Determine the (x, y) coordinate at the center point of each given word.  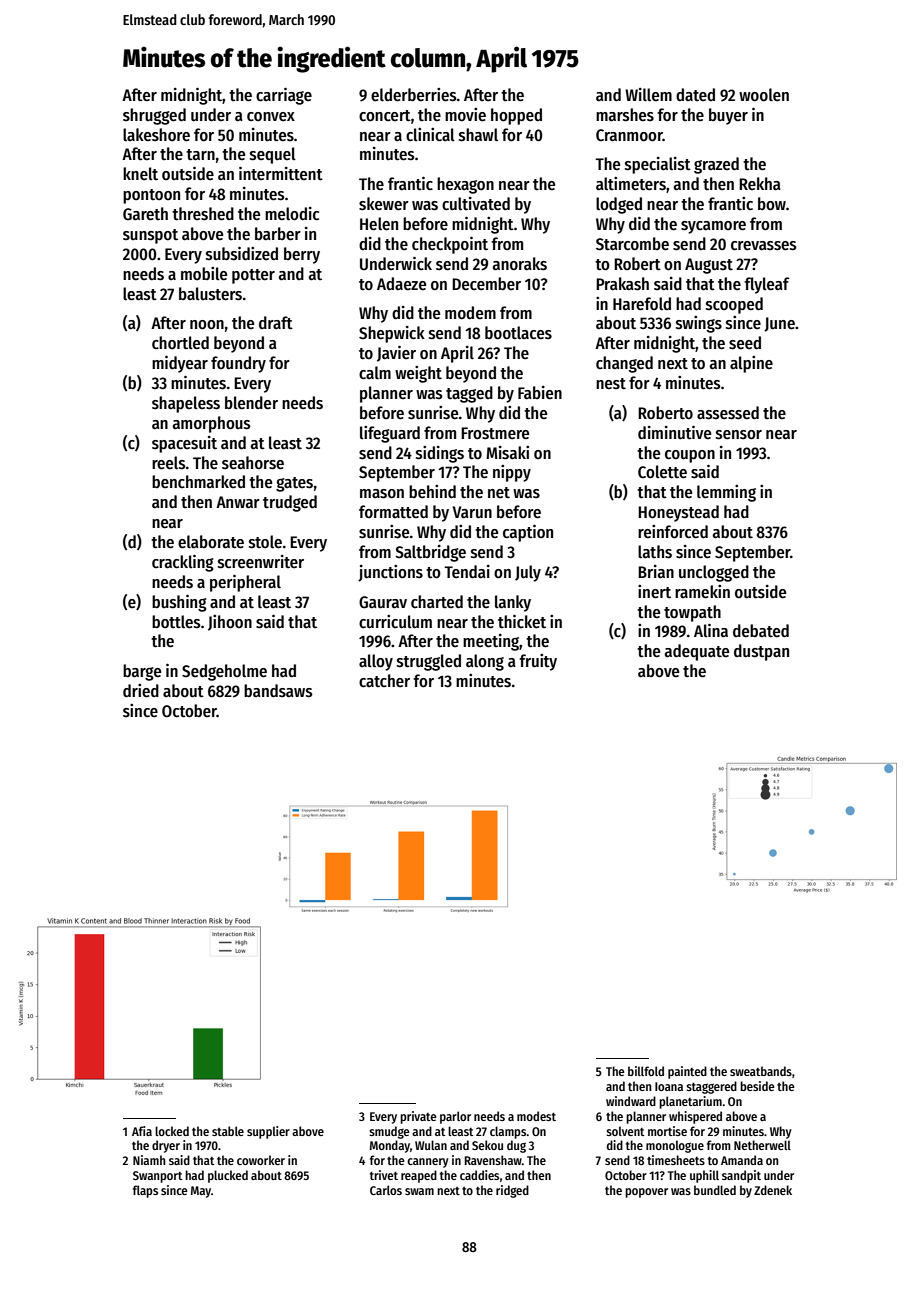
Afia (142, 1131)
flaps (145, 1191)
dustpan (761, 652)
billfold (646, 1071)
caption (528, 533)
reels (169, 463)
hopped (516, 116)
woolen (764, 95)
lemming (726, 493)
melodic (292, 214)
